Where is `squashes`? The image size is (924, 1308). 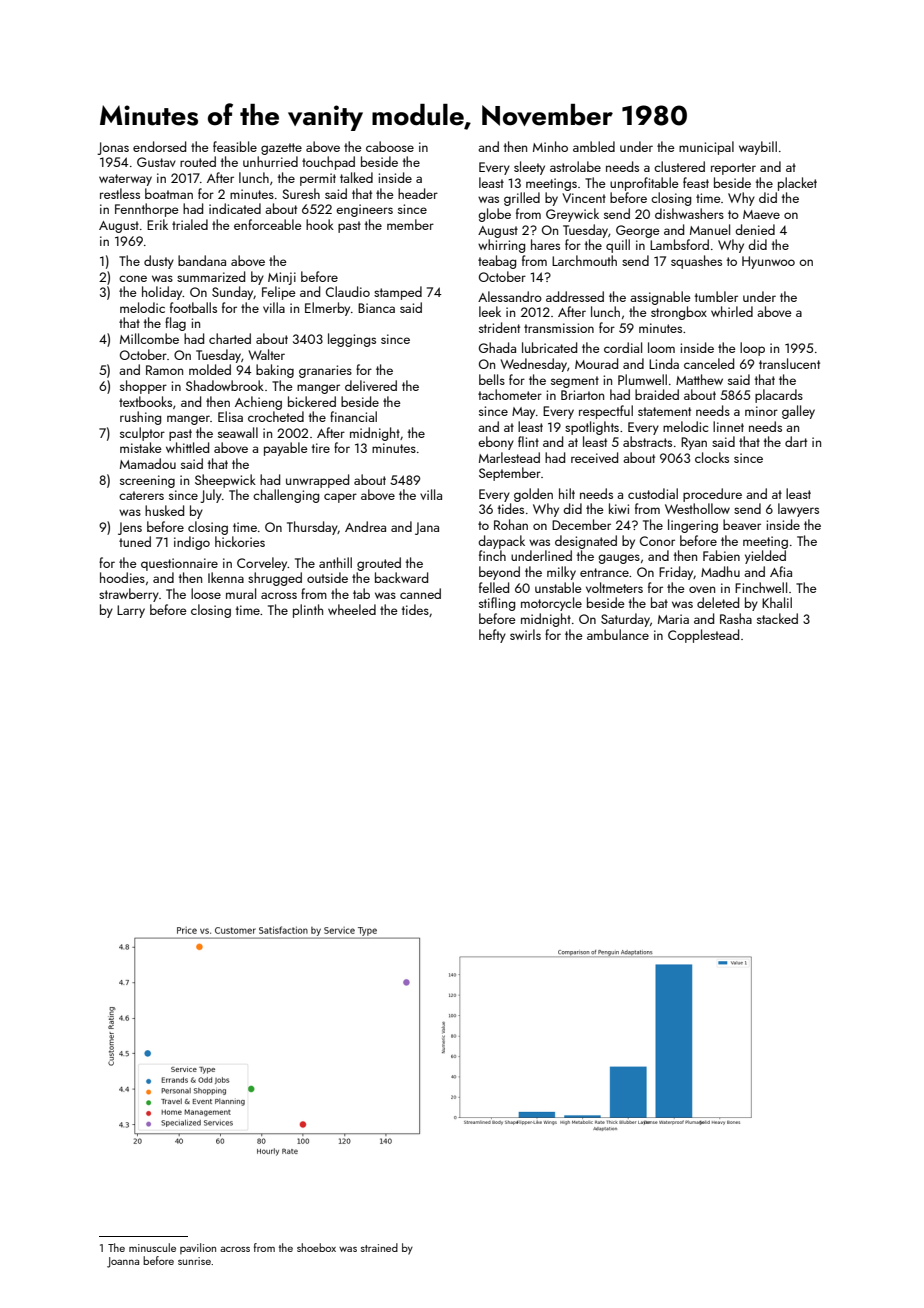 squashes is located at coordinates (696, 262).
